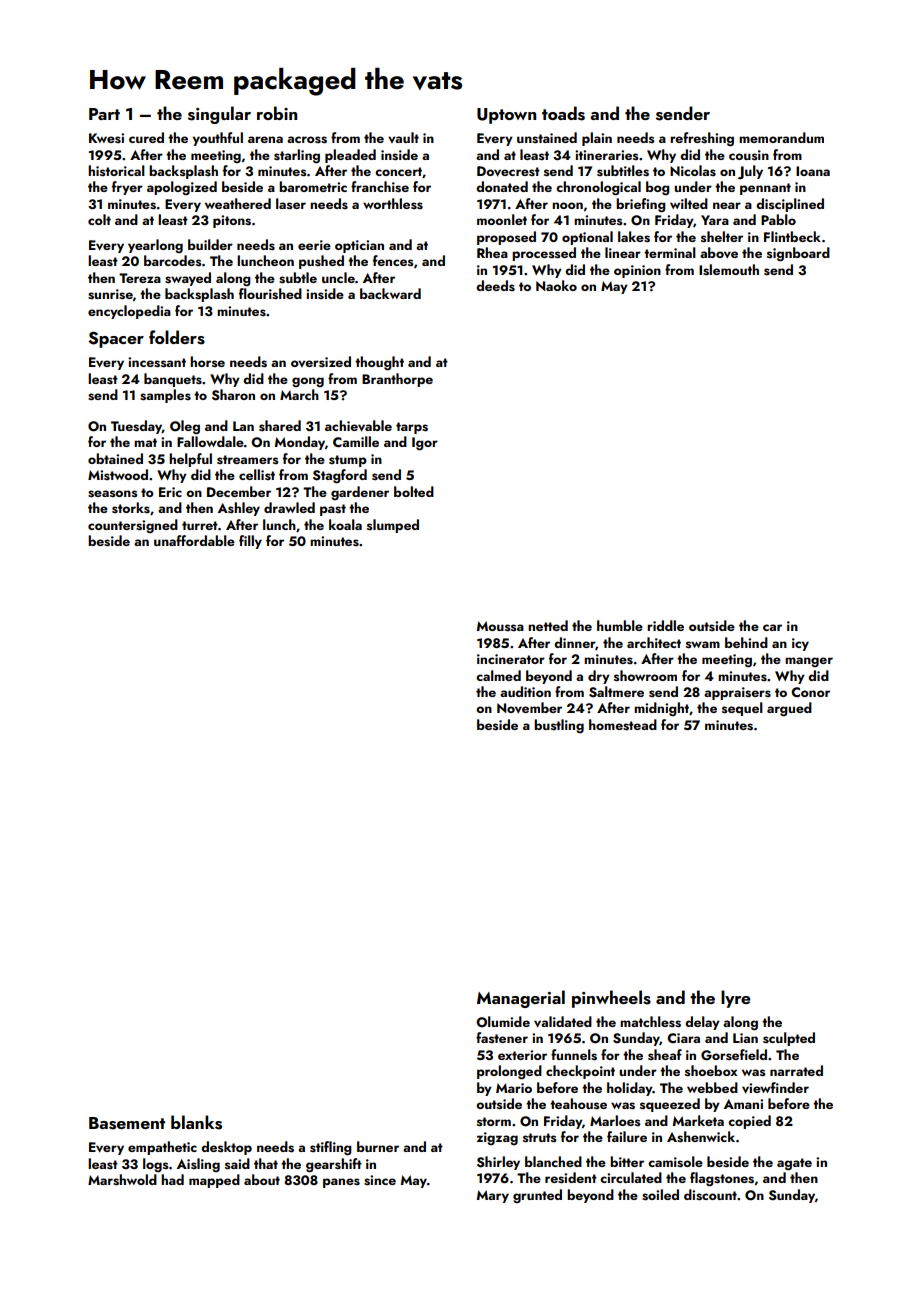 The height and width of the image is (1308, 924). What do you see at coordinates (813, 171) in the image?
I see `Ioana` at bounding box center [813, 171].
